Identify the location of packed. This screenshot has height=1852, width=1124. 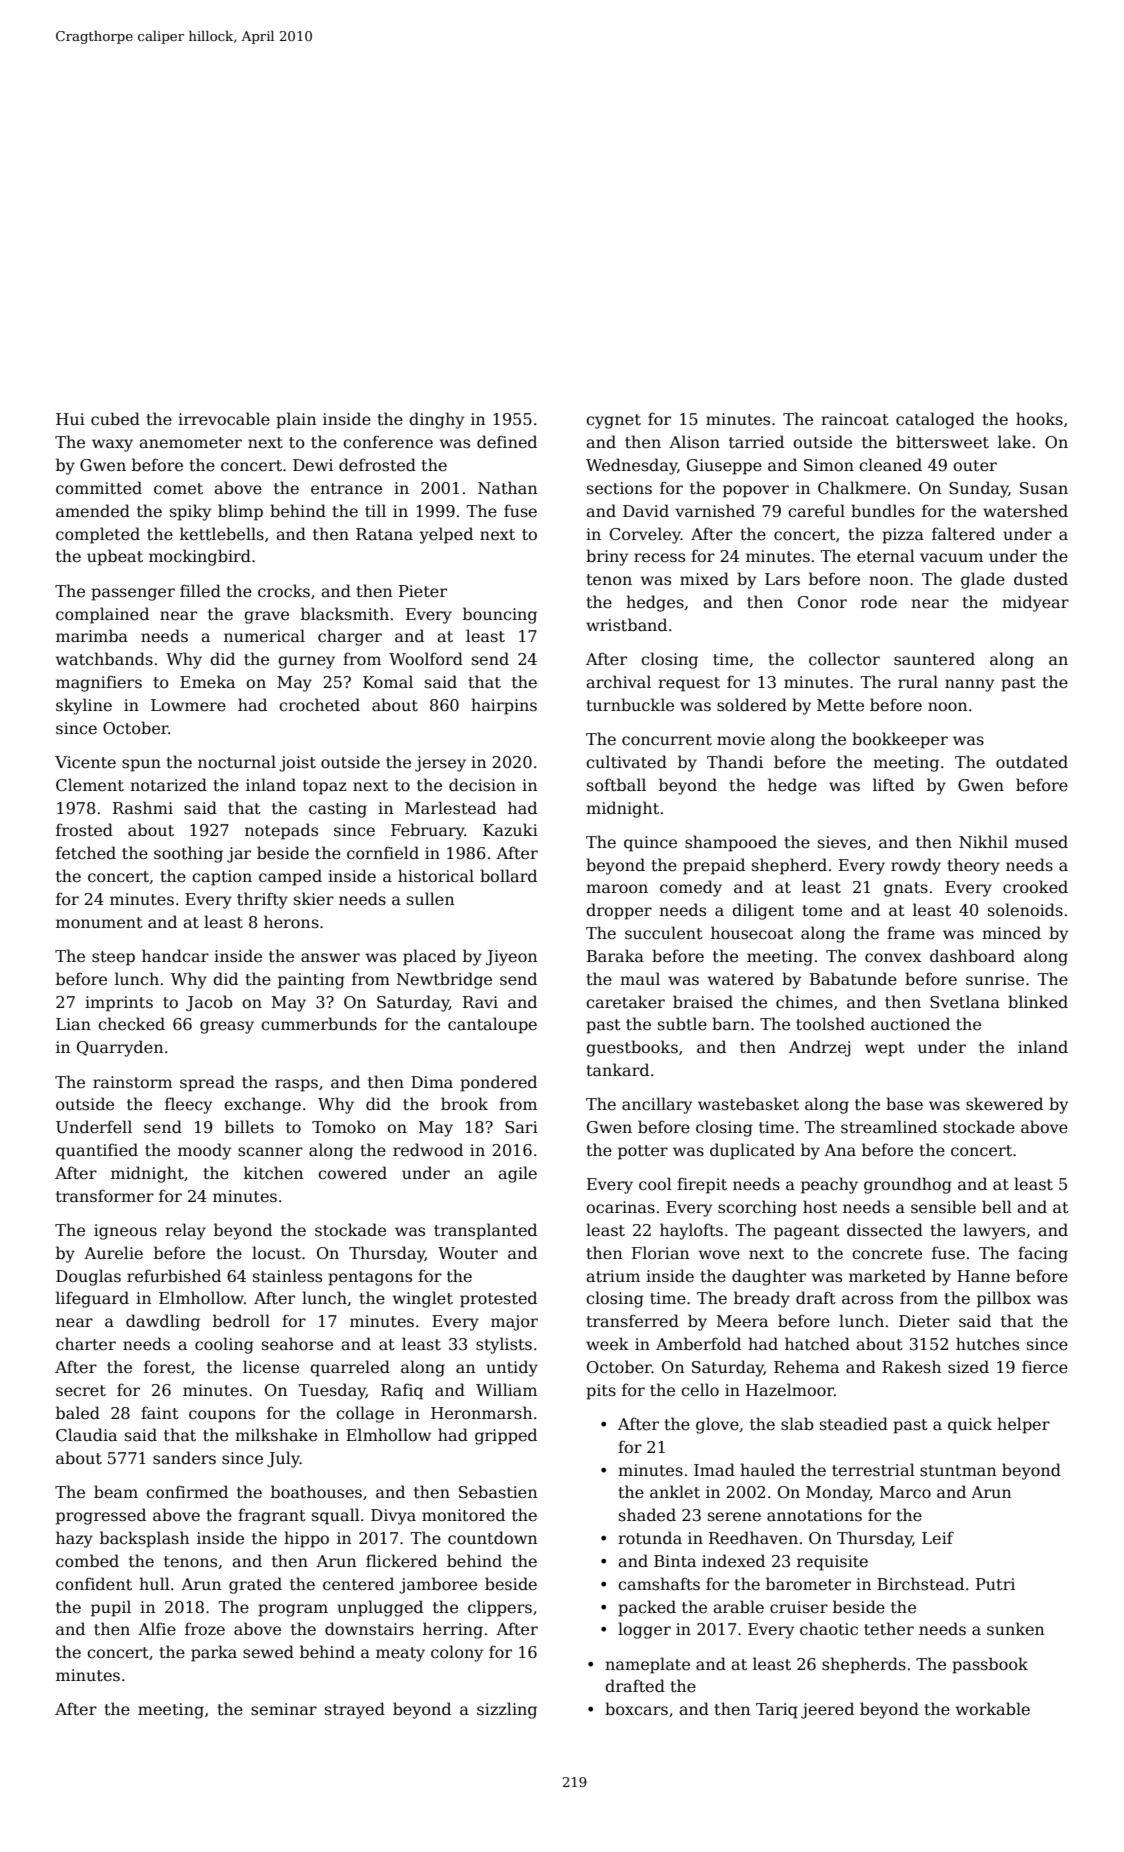
(647, 1608).
